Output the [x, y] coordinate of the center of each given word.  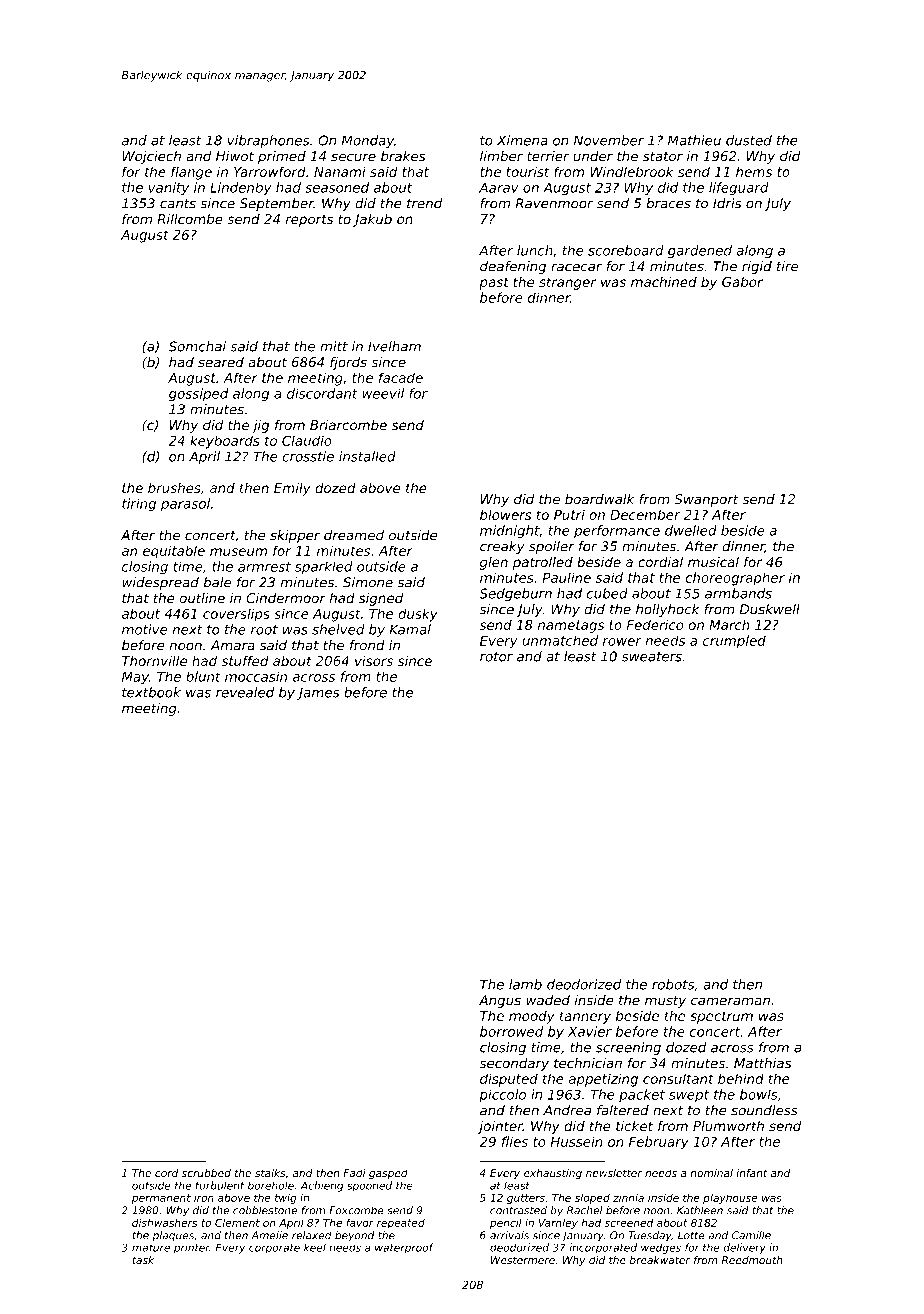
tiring [139, 505]
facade [401, 377]
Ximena [522, 140]
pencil [506, 1224]
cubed [607, 593]
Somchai [197, 346]
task [143, 1260]
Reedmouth [752, 1260]
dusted [749, 140]
